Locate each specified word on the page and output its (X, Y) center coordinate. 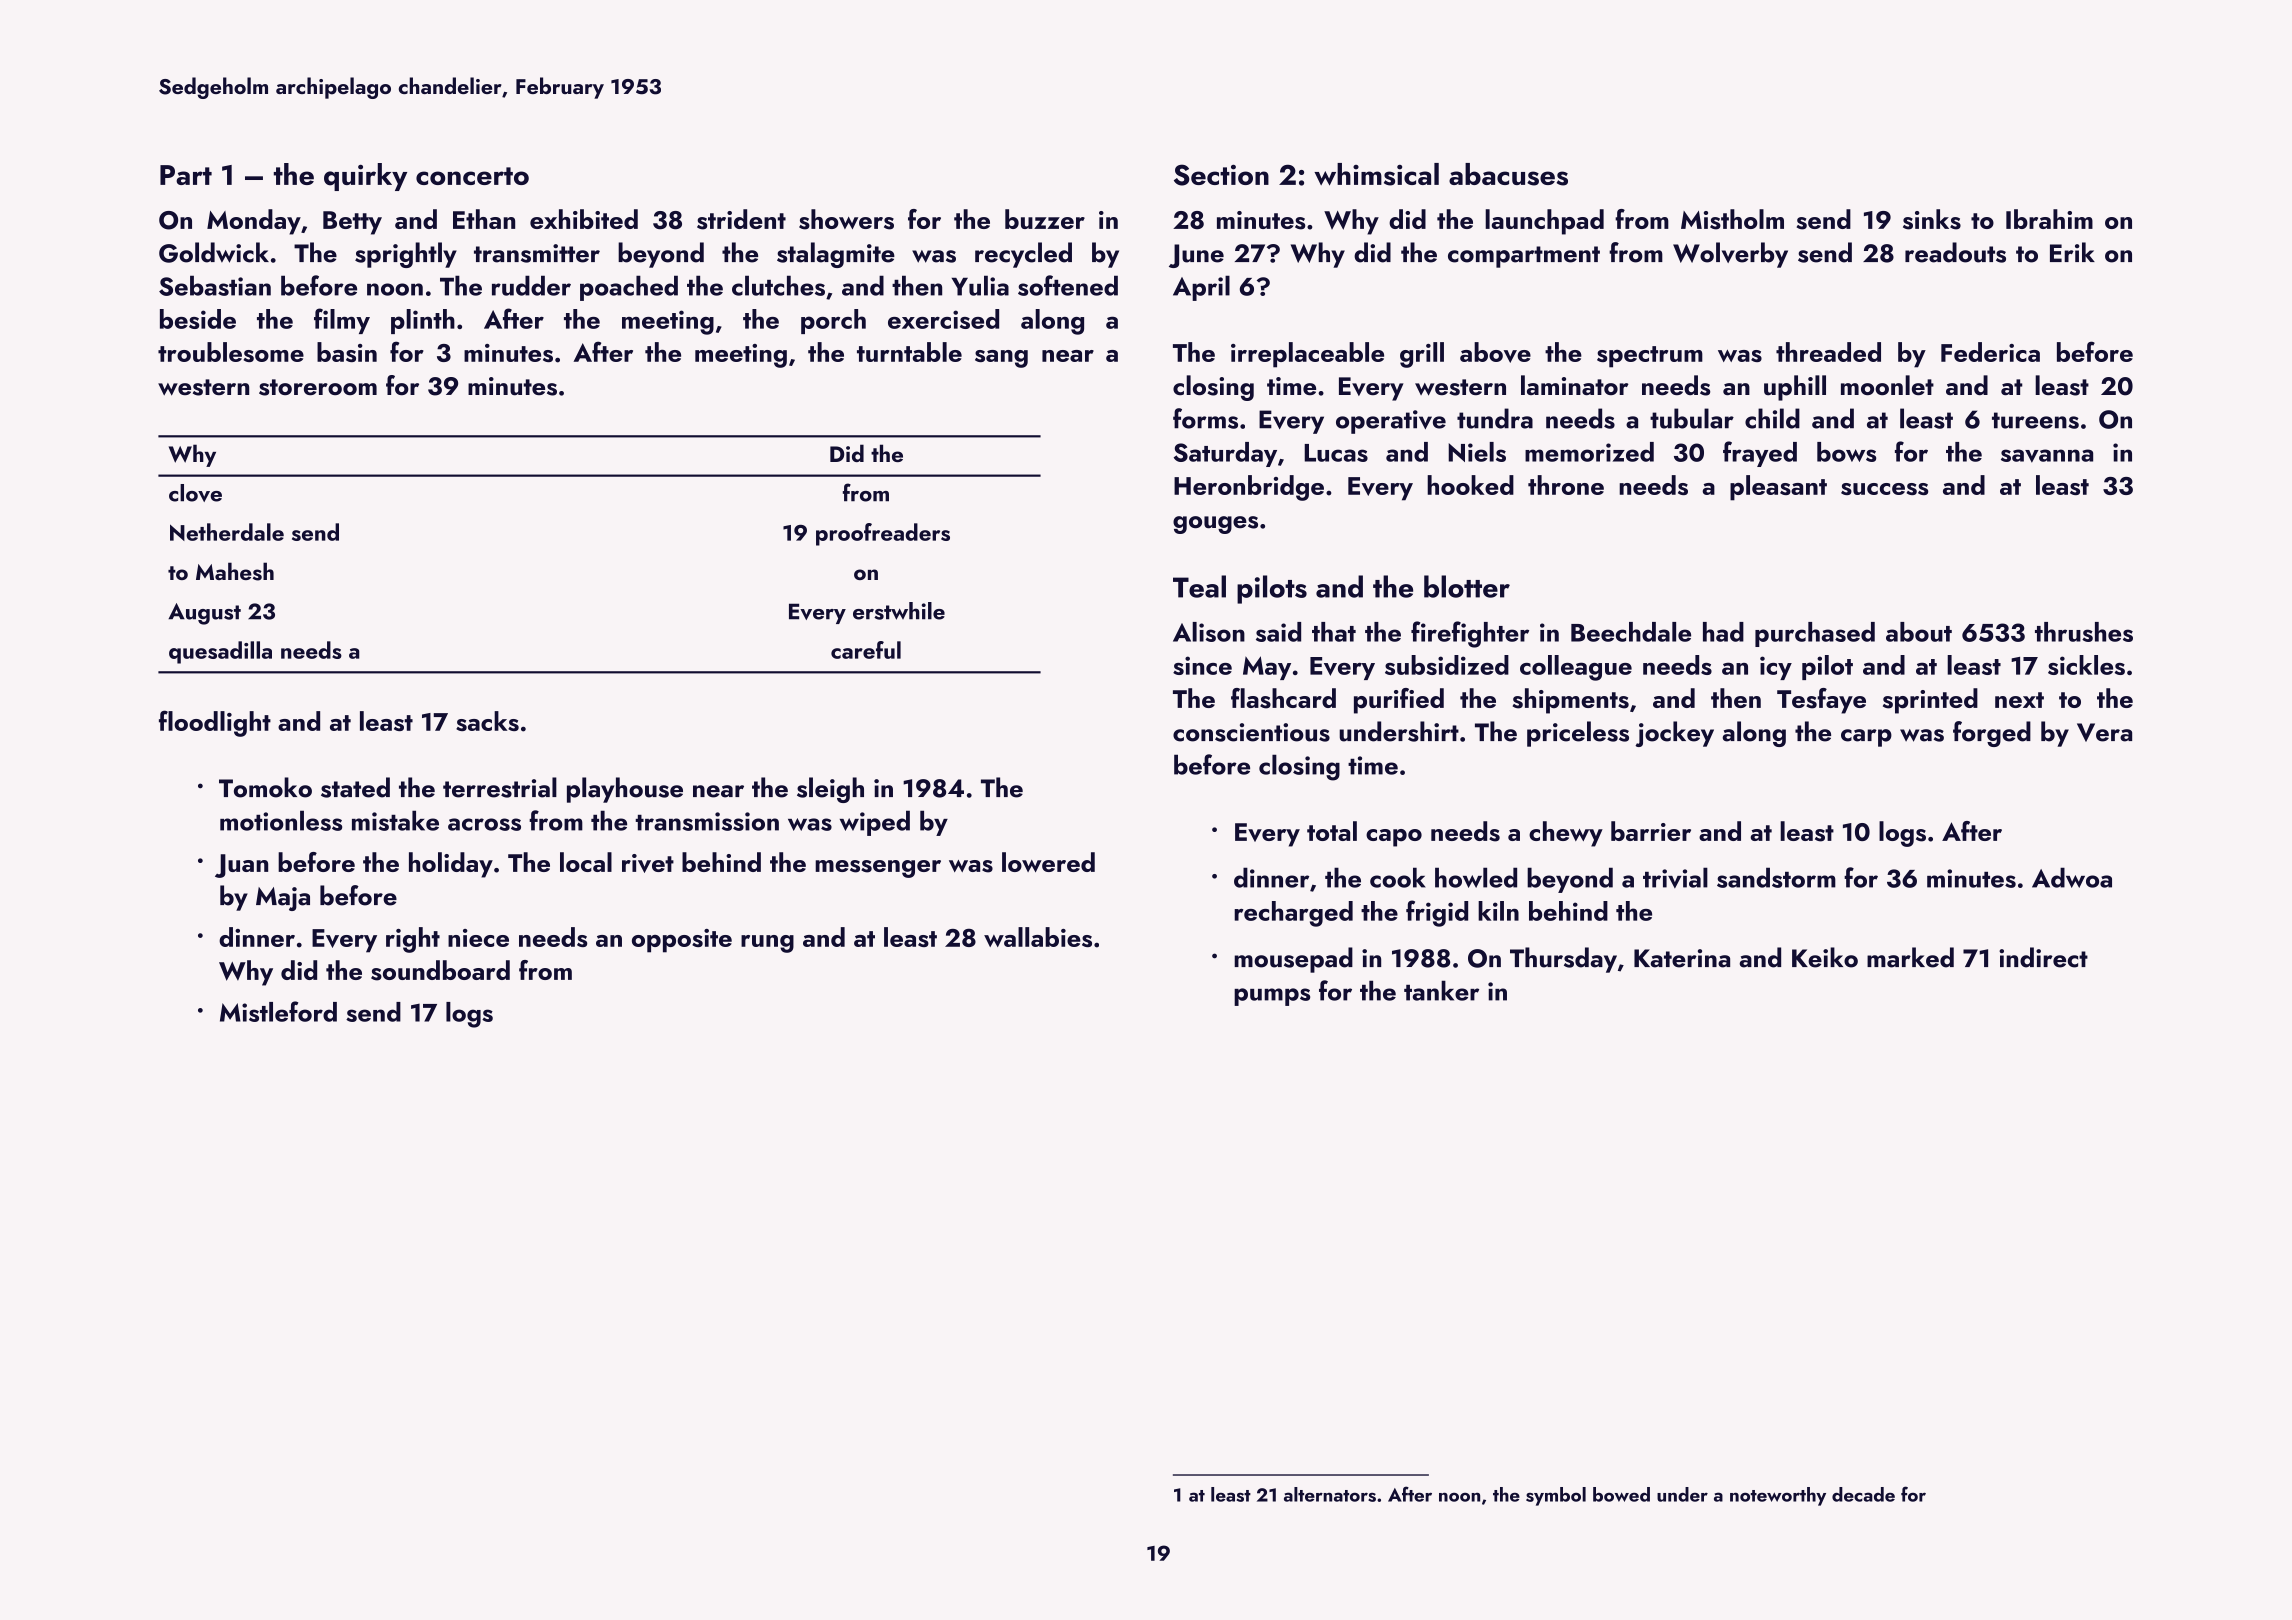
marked (1910, 957)
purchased (1815, 634)
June (1196, 256)
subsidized (1447, 665)
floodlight (215, 723)
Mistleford (278, 1011)
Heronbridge (1249, 488)
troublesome (231, 352)
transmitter (537, 253)
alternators (1330, 1494)
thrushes (2084, 632)
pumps (1272, 997)
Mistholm (1732, 219)
